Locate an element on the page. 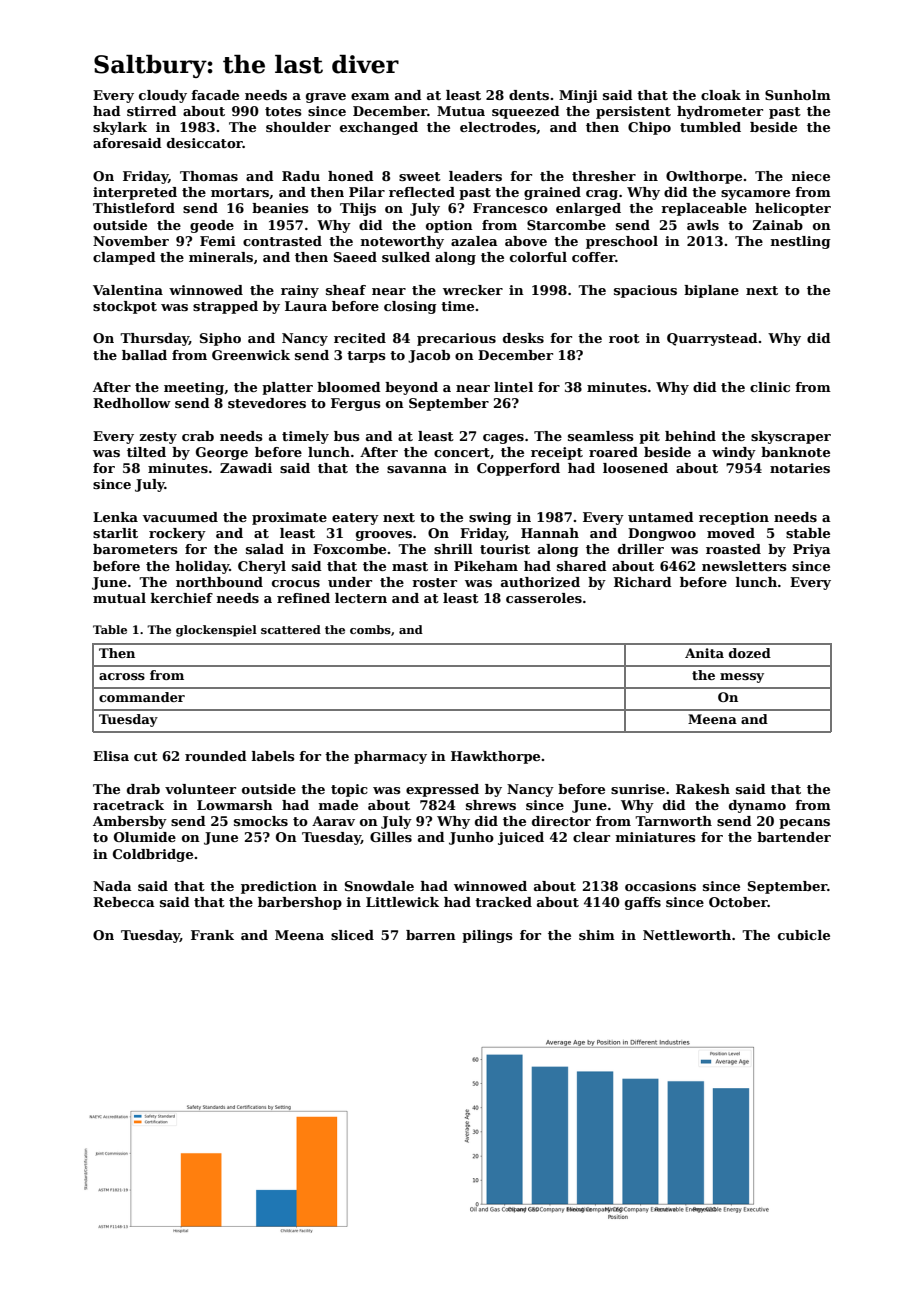  rainy is located at coordinates (300, 291).
